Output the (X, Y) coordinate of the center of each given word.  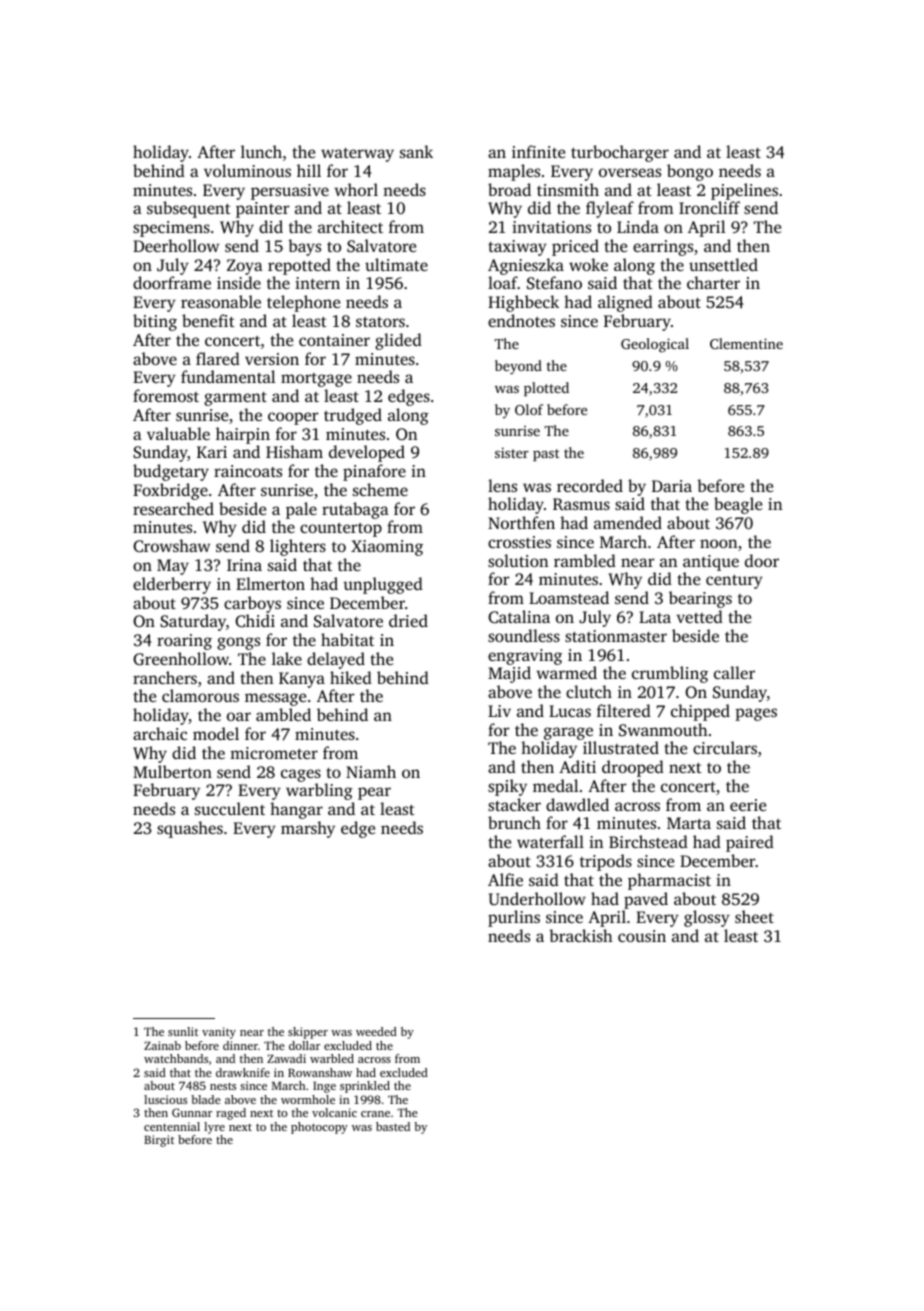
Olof (529, 409)
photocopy (319, 1128)
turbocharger (620, 153)
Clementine (746, 343)
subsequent (189, 209)
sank (416, 151)
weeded (376, 1031)
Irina (244, 565)
